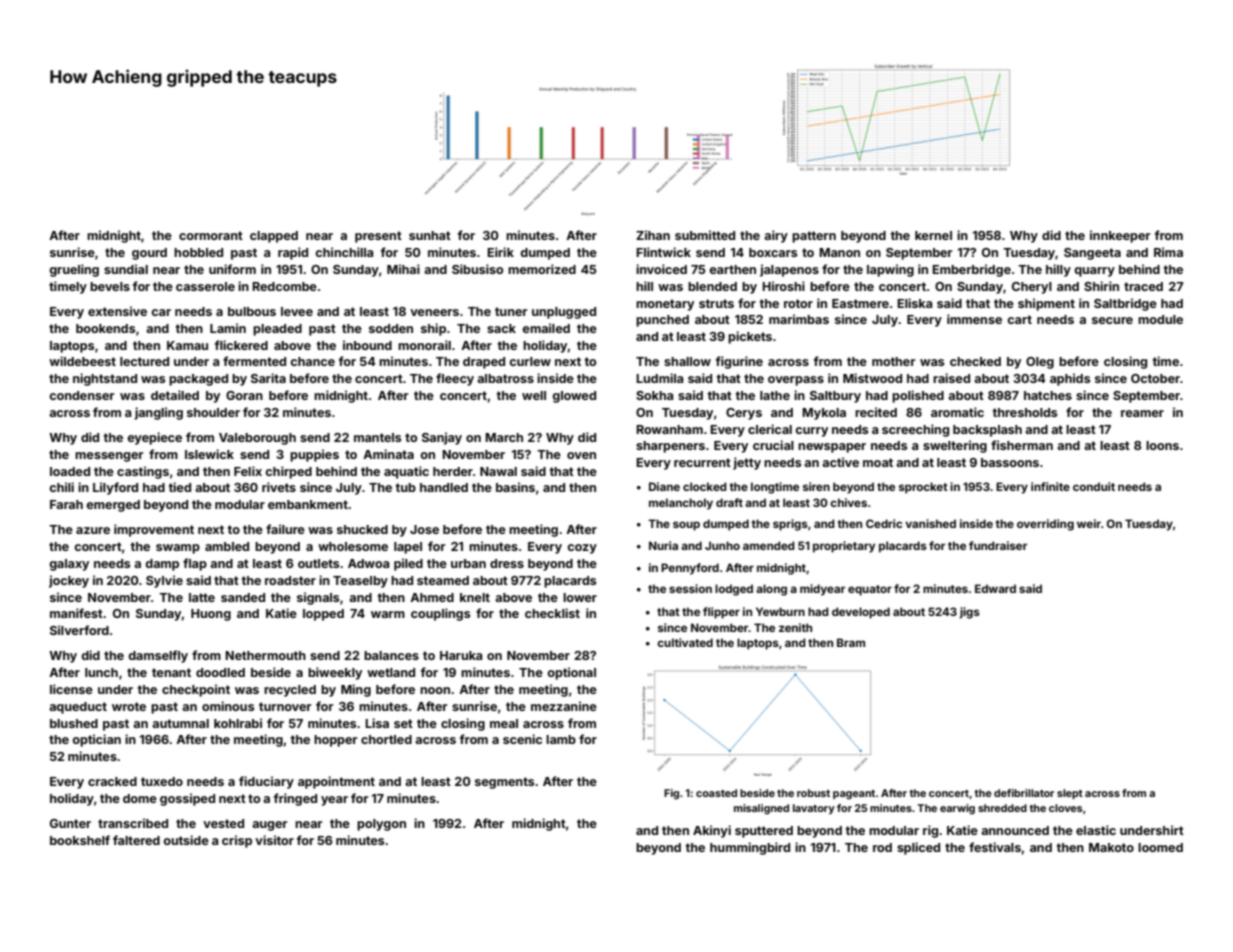  I want to click on shucked, so click(362, 529).
